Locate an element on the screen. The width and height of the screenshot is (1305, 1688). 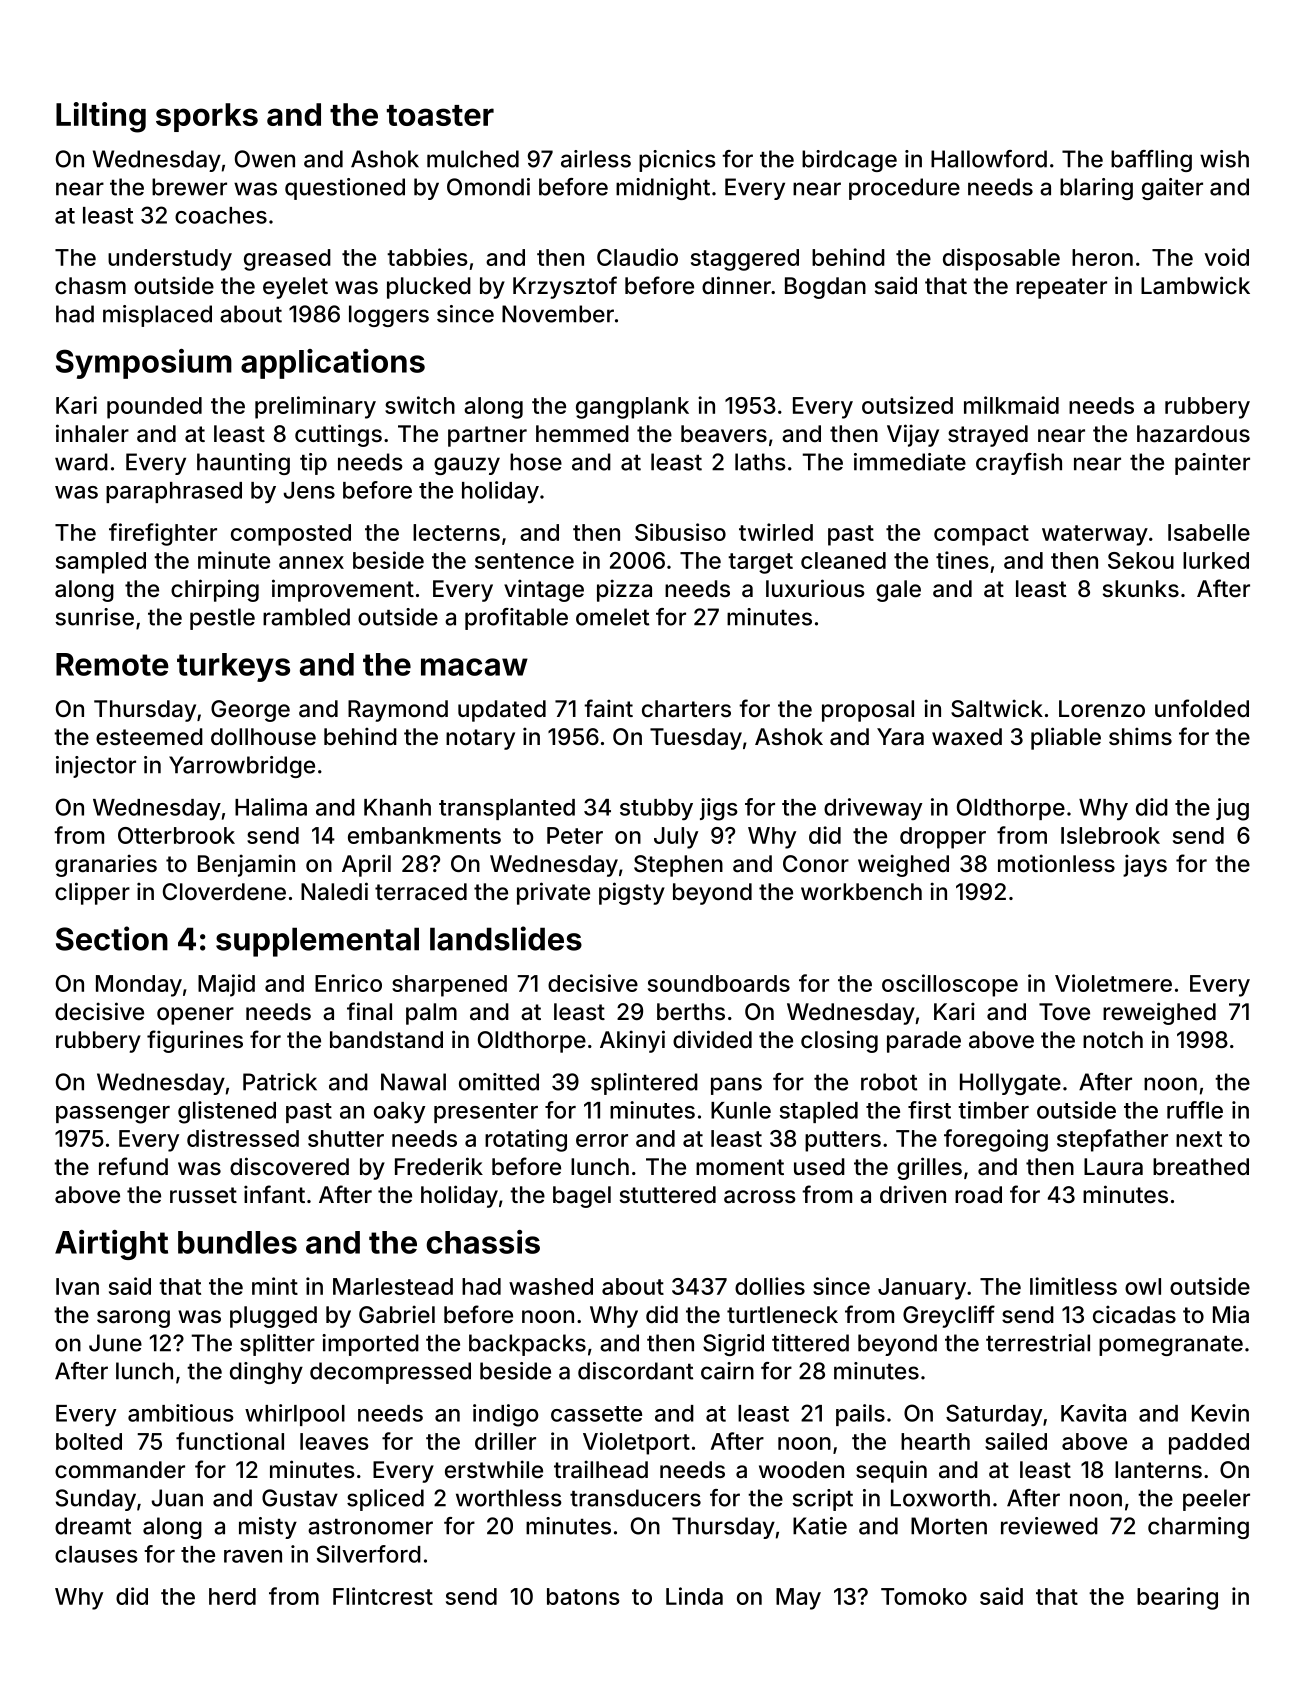
midnight is located at coordinates (663, 189).
